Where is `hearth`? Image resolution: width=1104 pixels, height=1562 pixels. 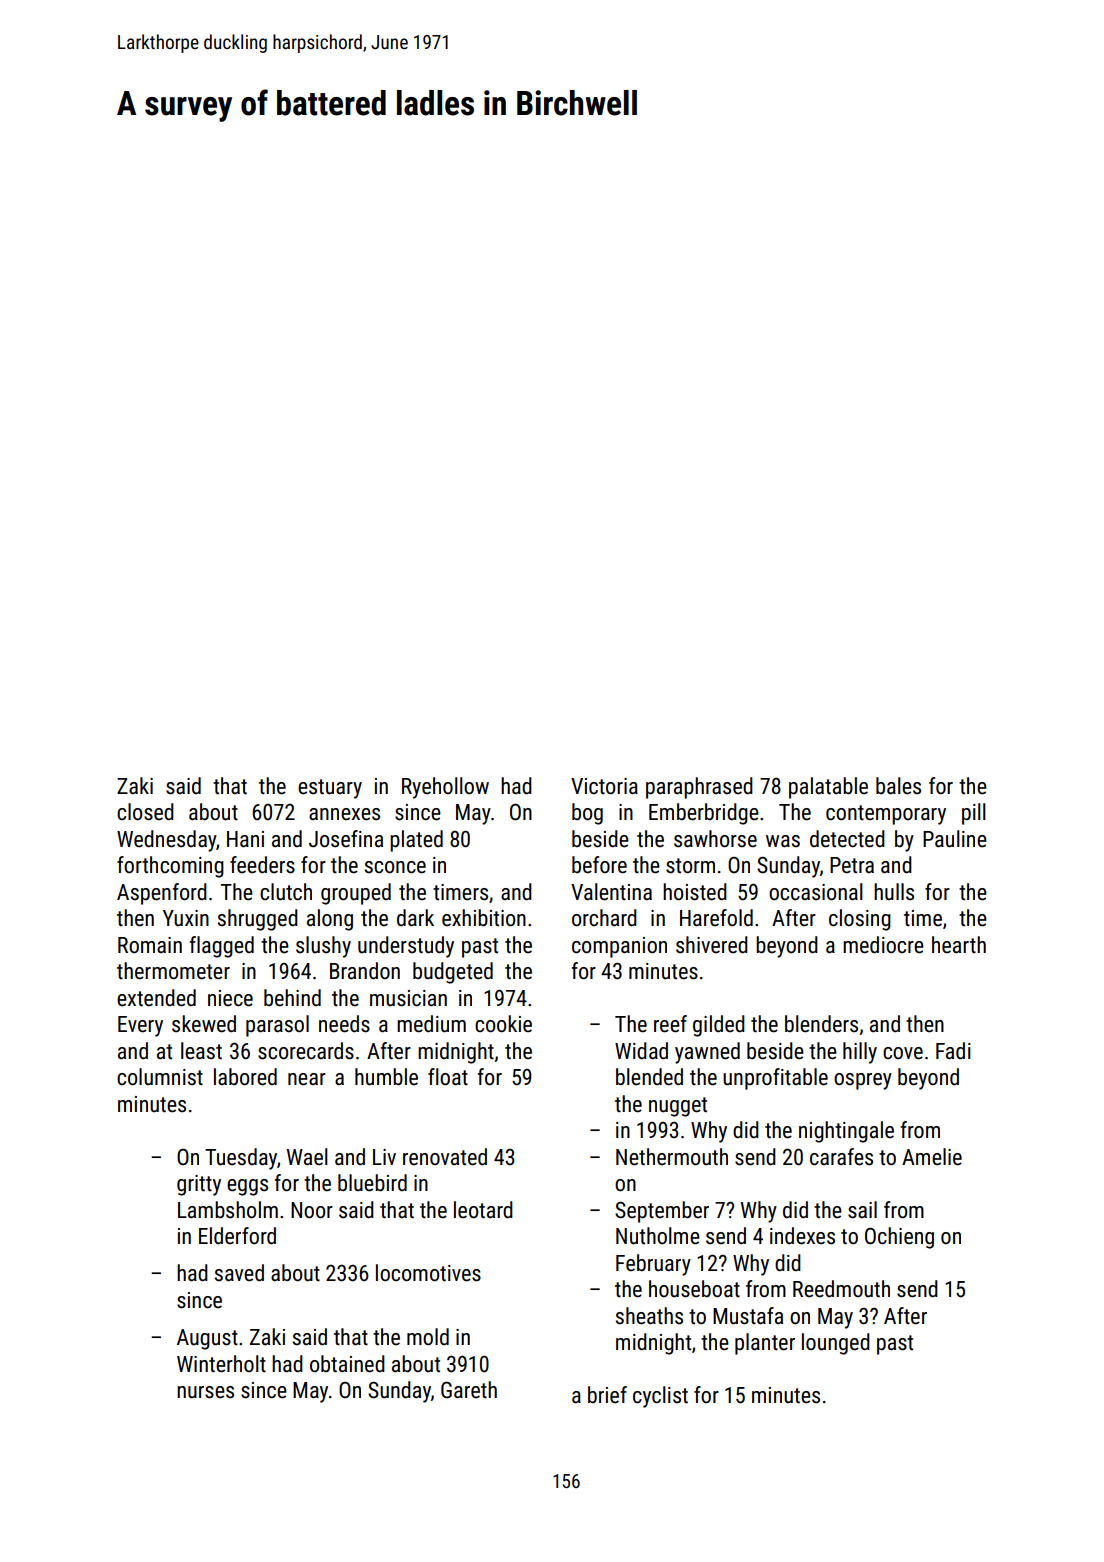
hearth is located at coordinates (959, 945).
